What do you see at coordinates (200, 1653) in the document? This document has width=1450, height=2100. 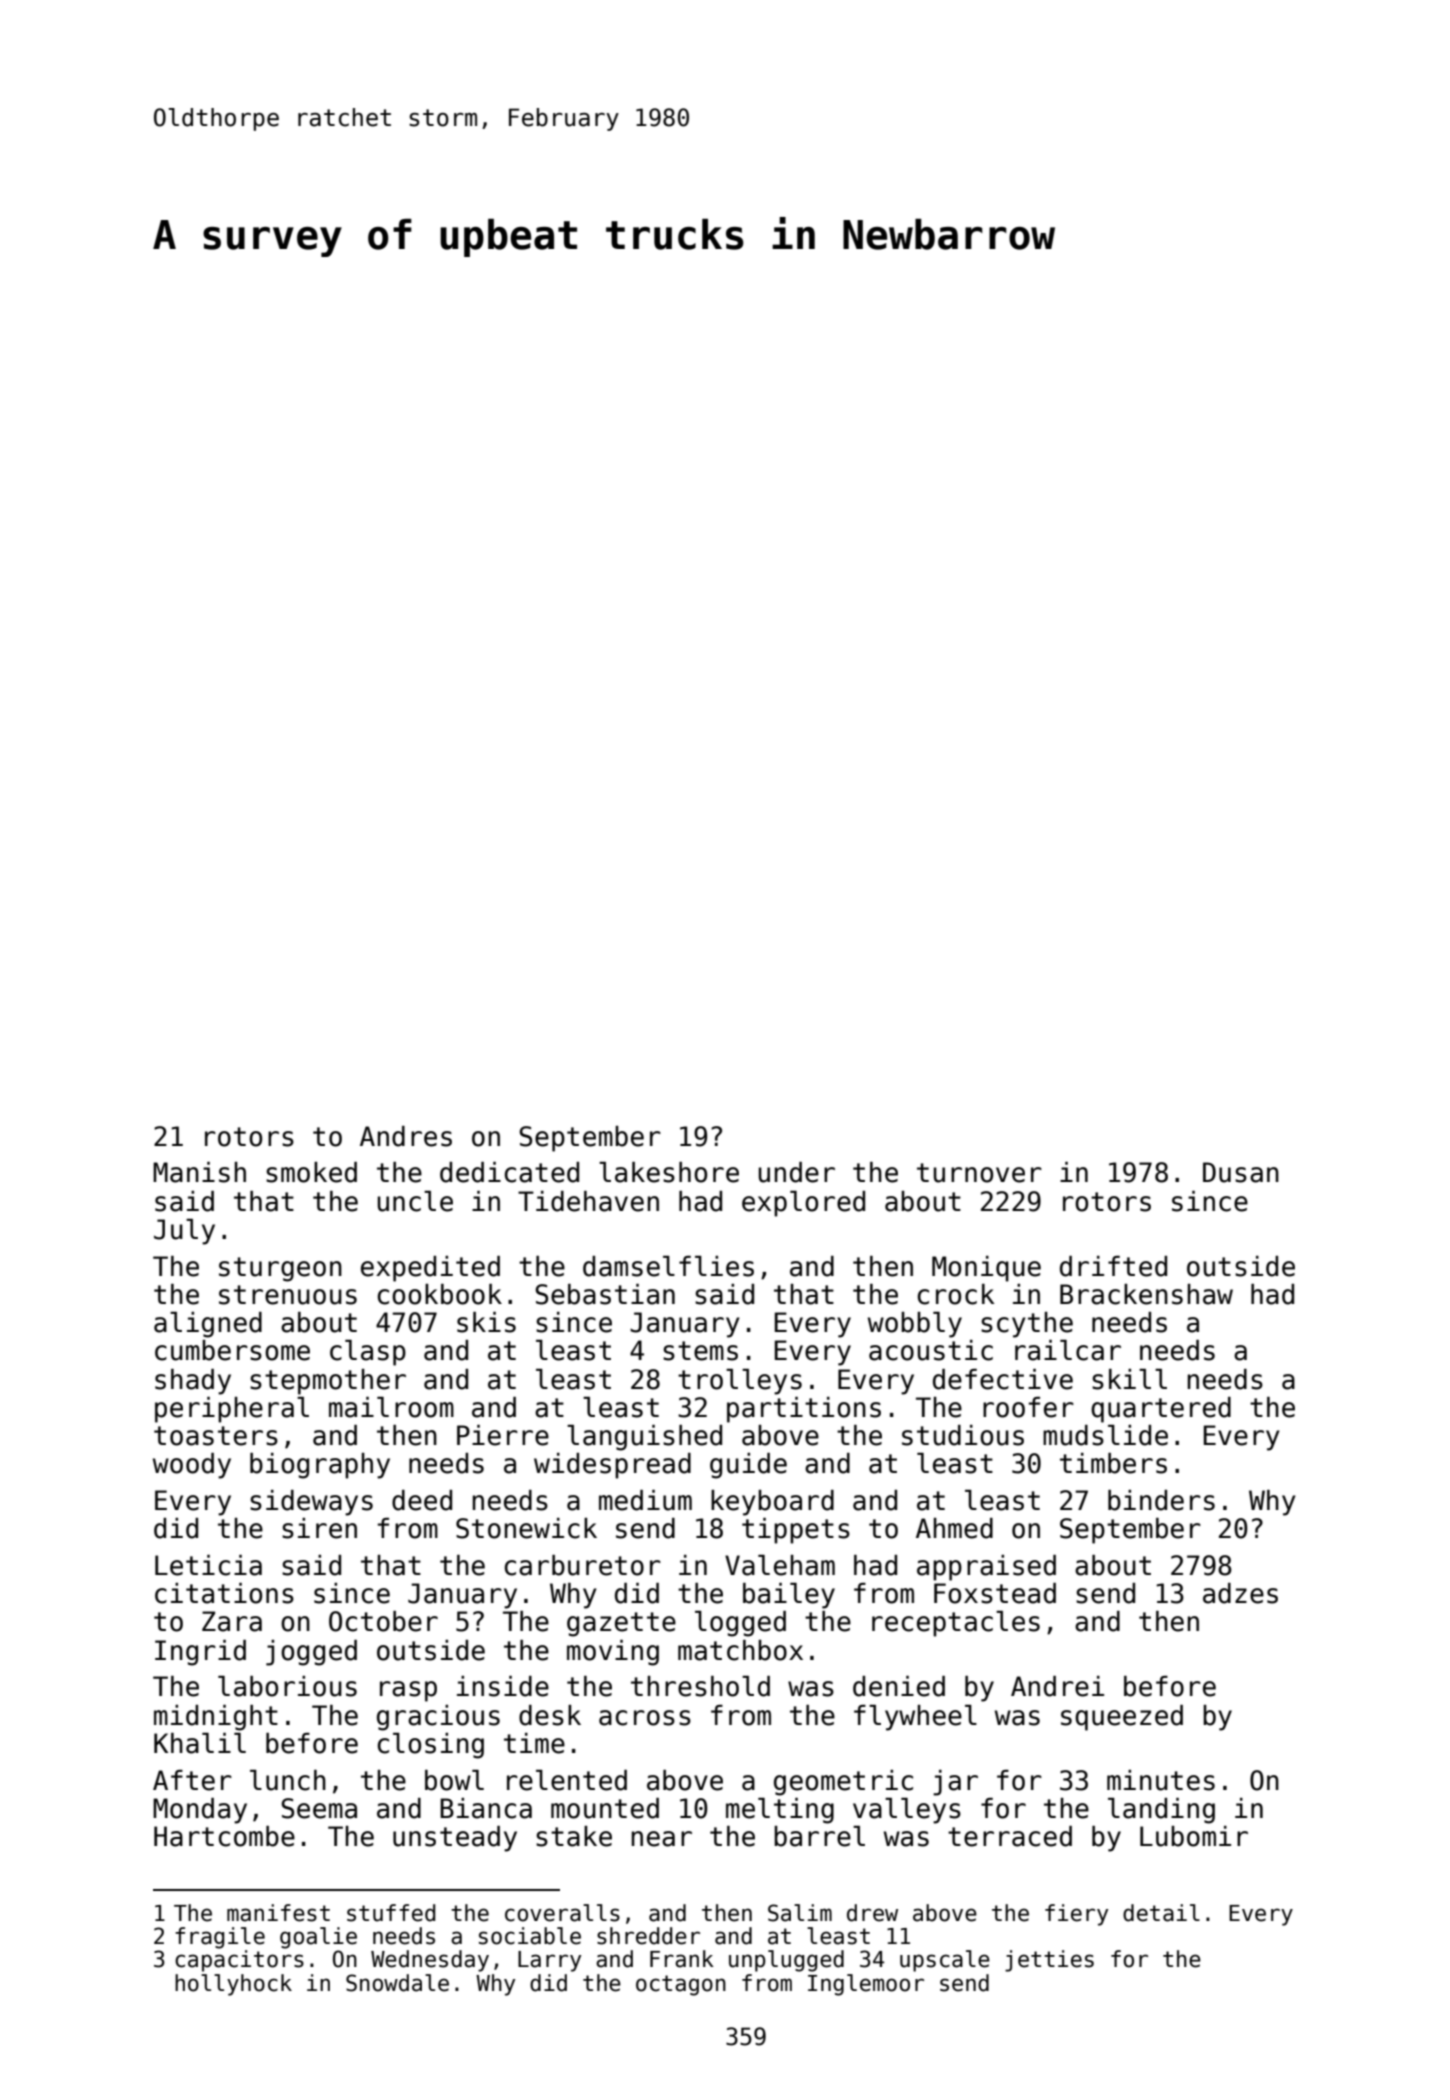 I see `Ingrid` at bounding box center [200, 1653].
